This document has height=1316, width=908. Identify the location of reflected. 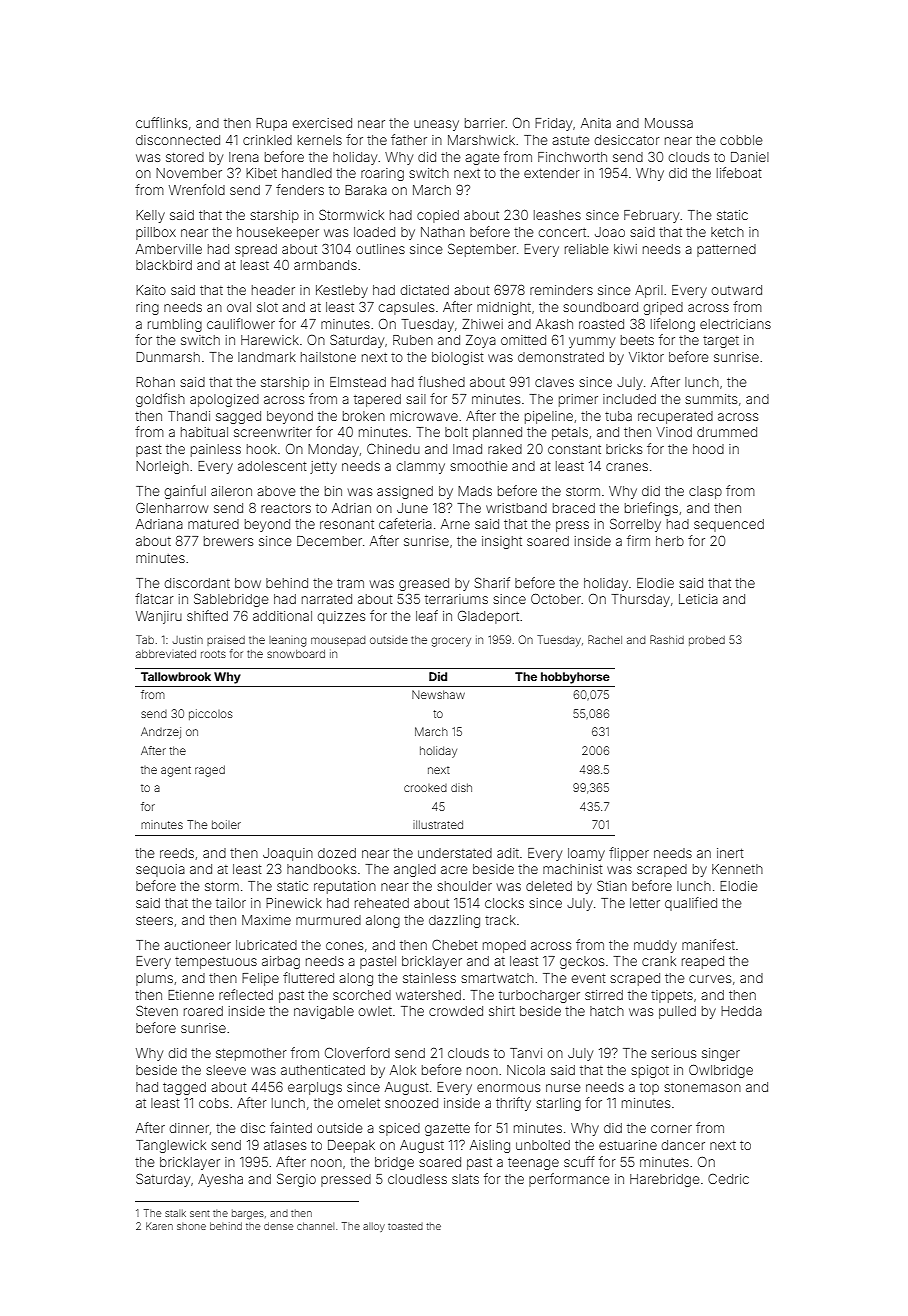
(246, 994).
